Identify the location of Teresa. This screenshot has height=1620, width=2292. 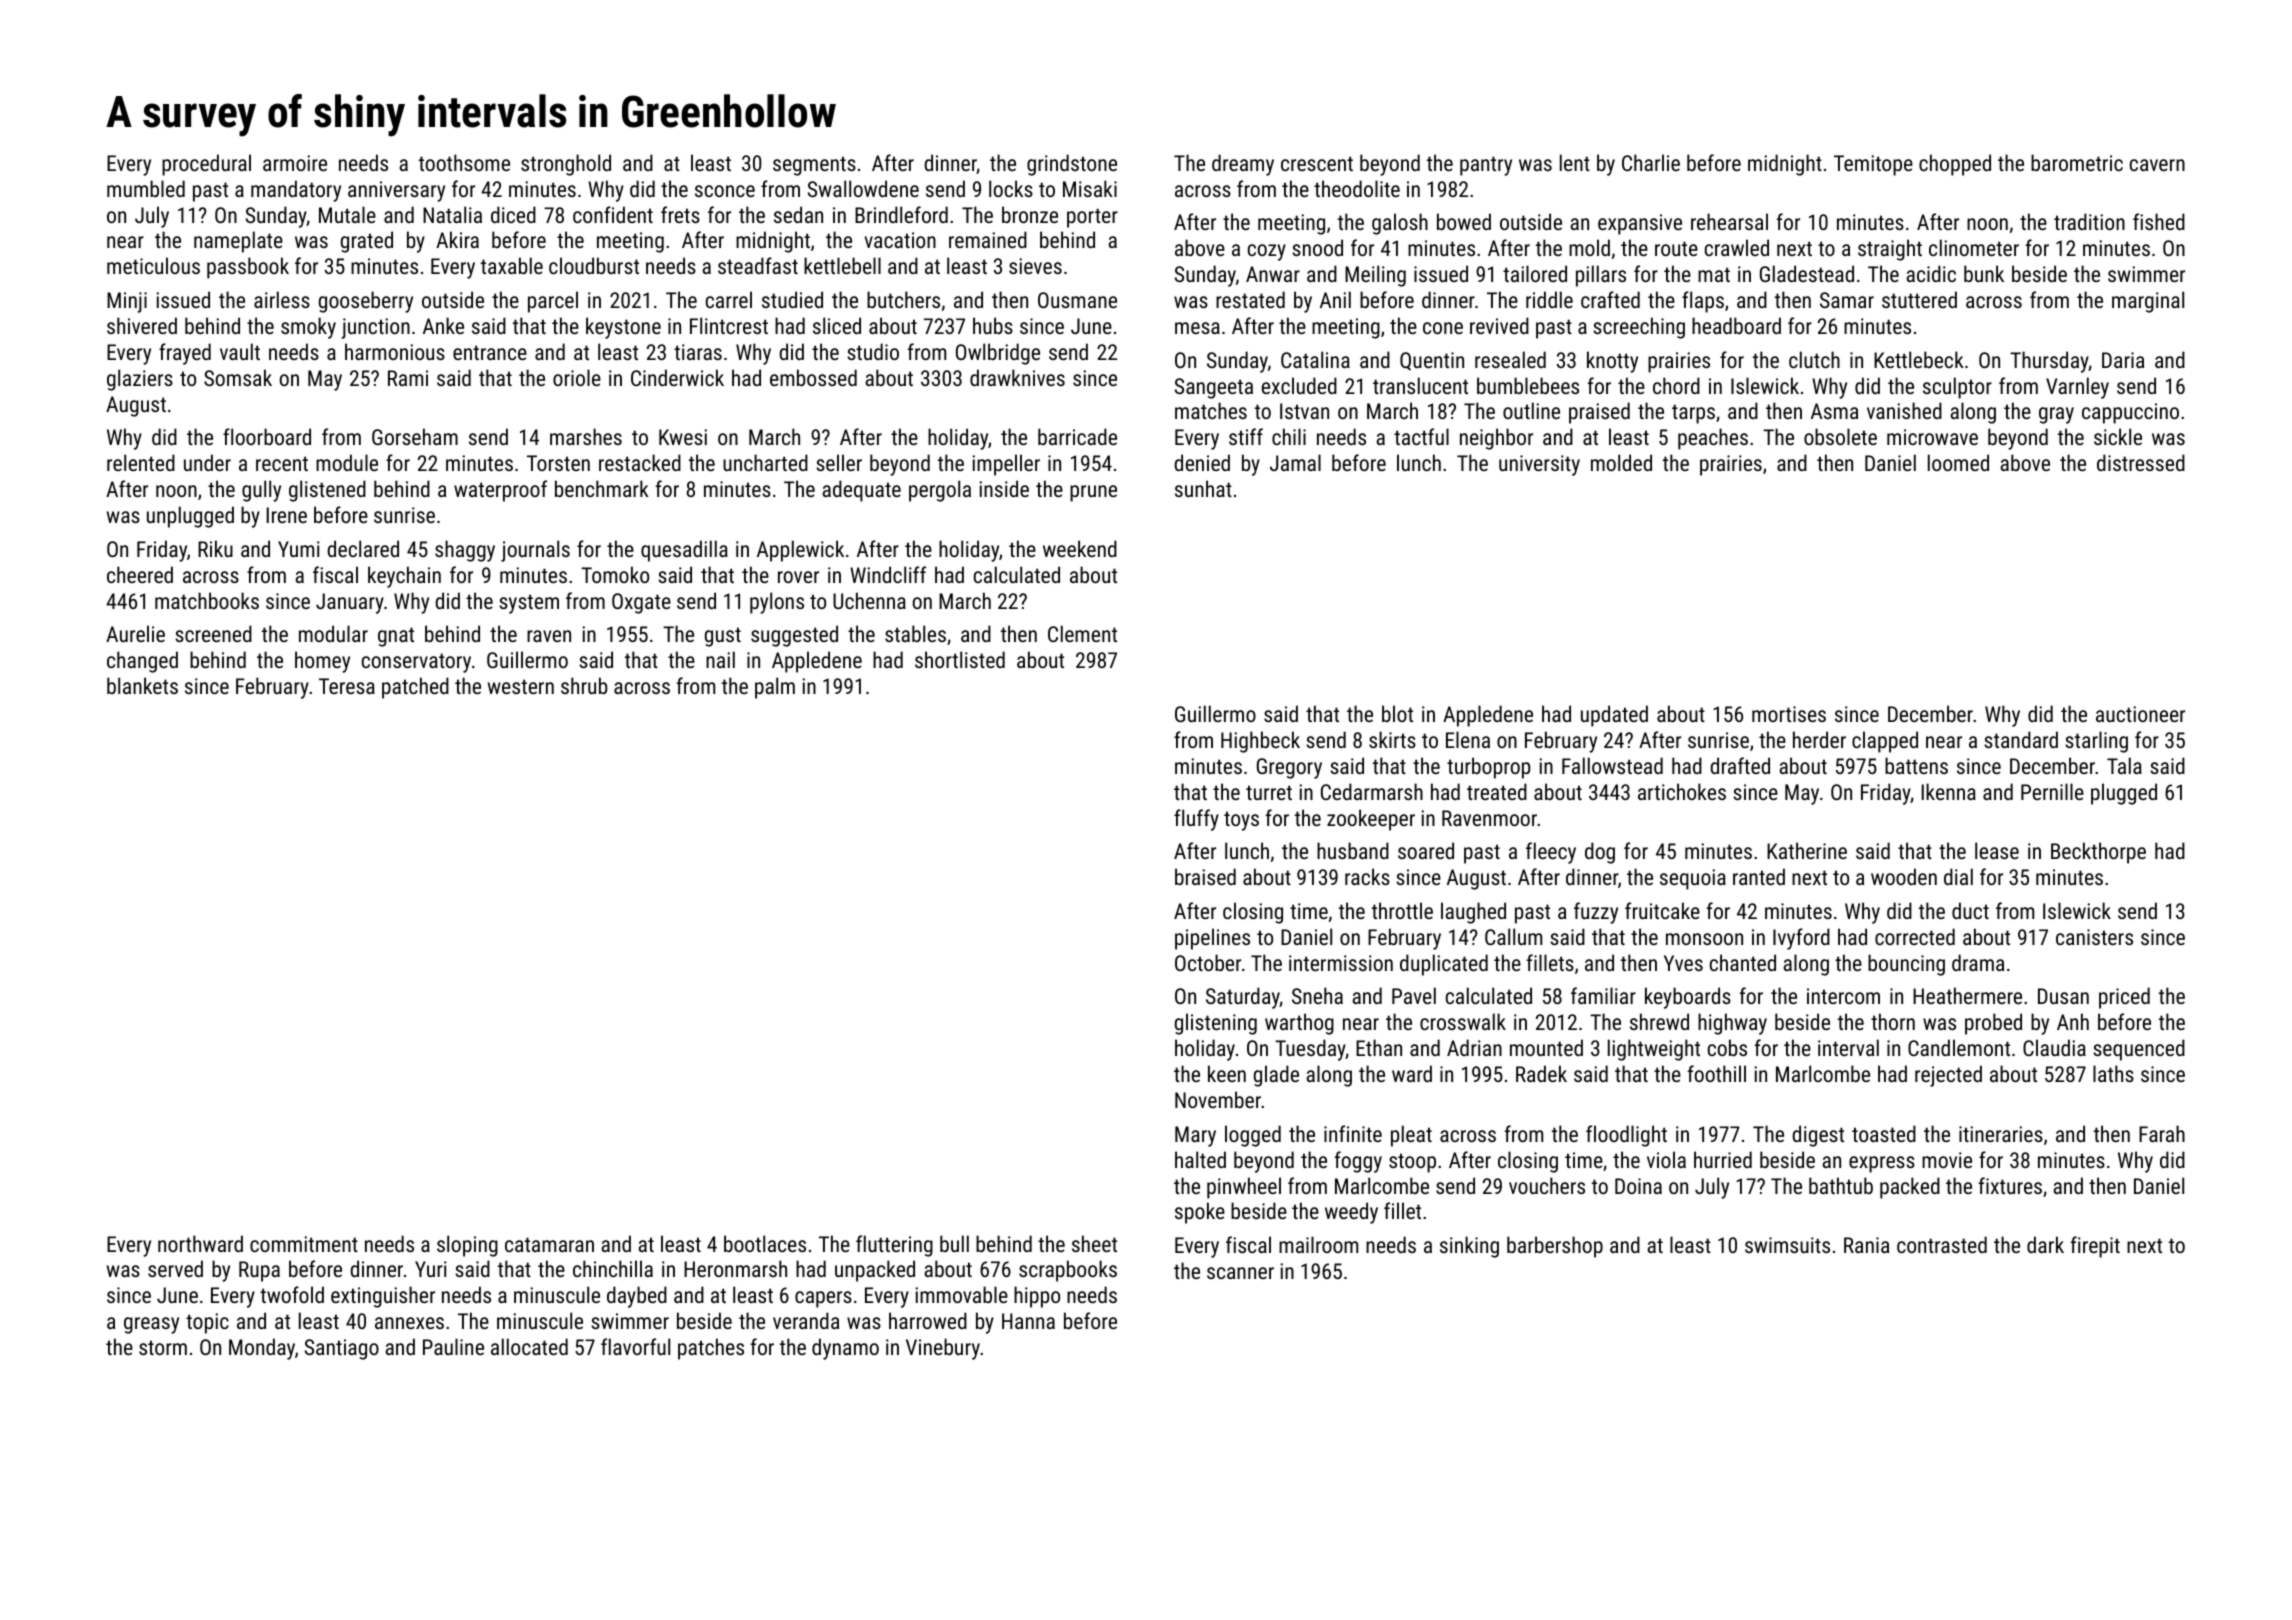
(347, 686).
